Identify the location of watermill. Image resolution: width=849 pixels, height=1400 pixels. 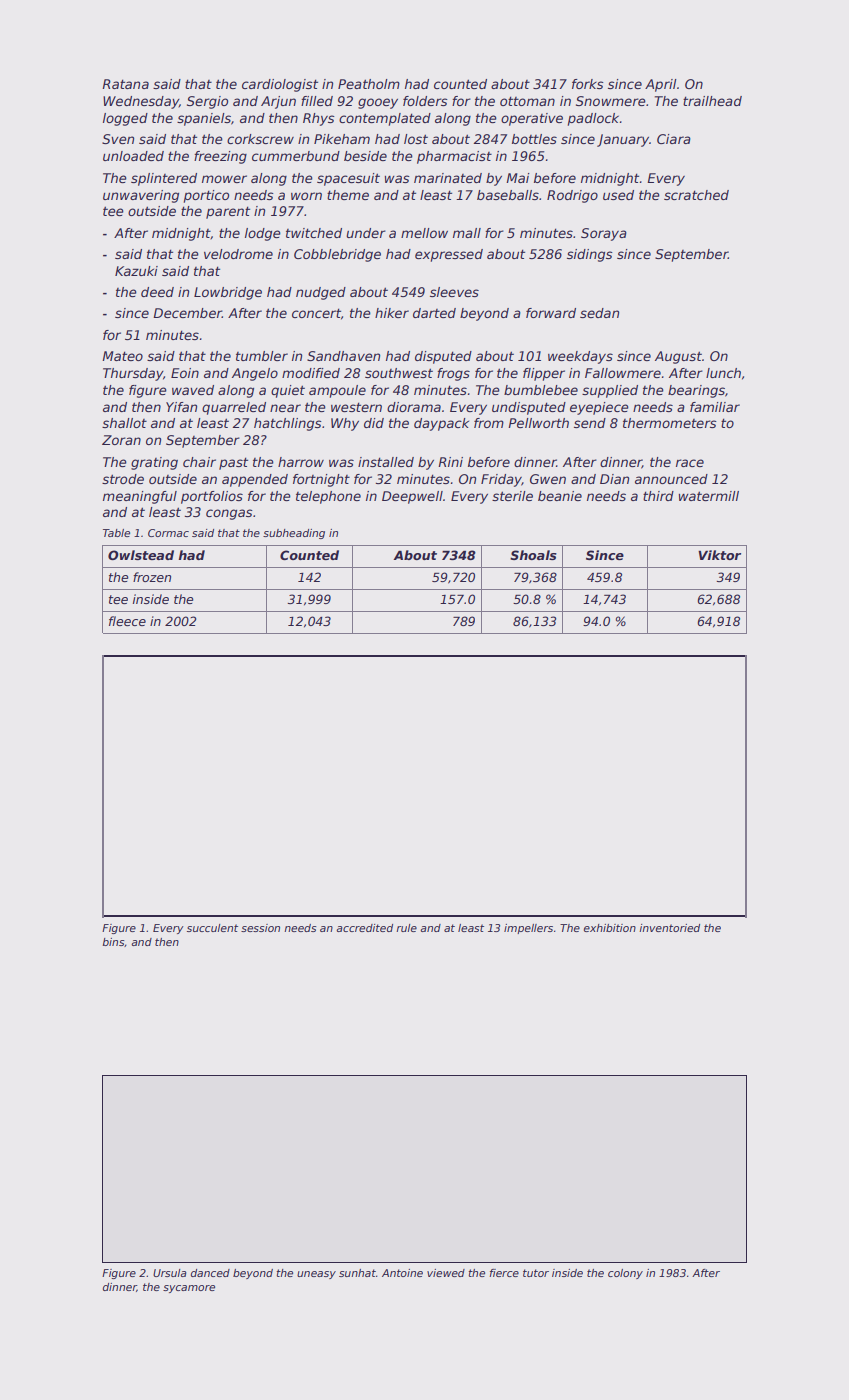
(709, 496).
